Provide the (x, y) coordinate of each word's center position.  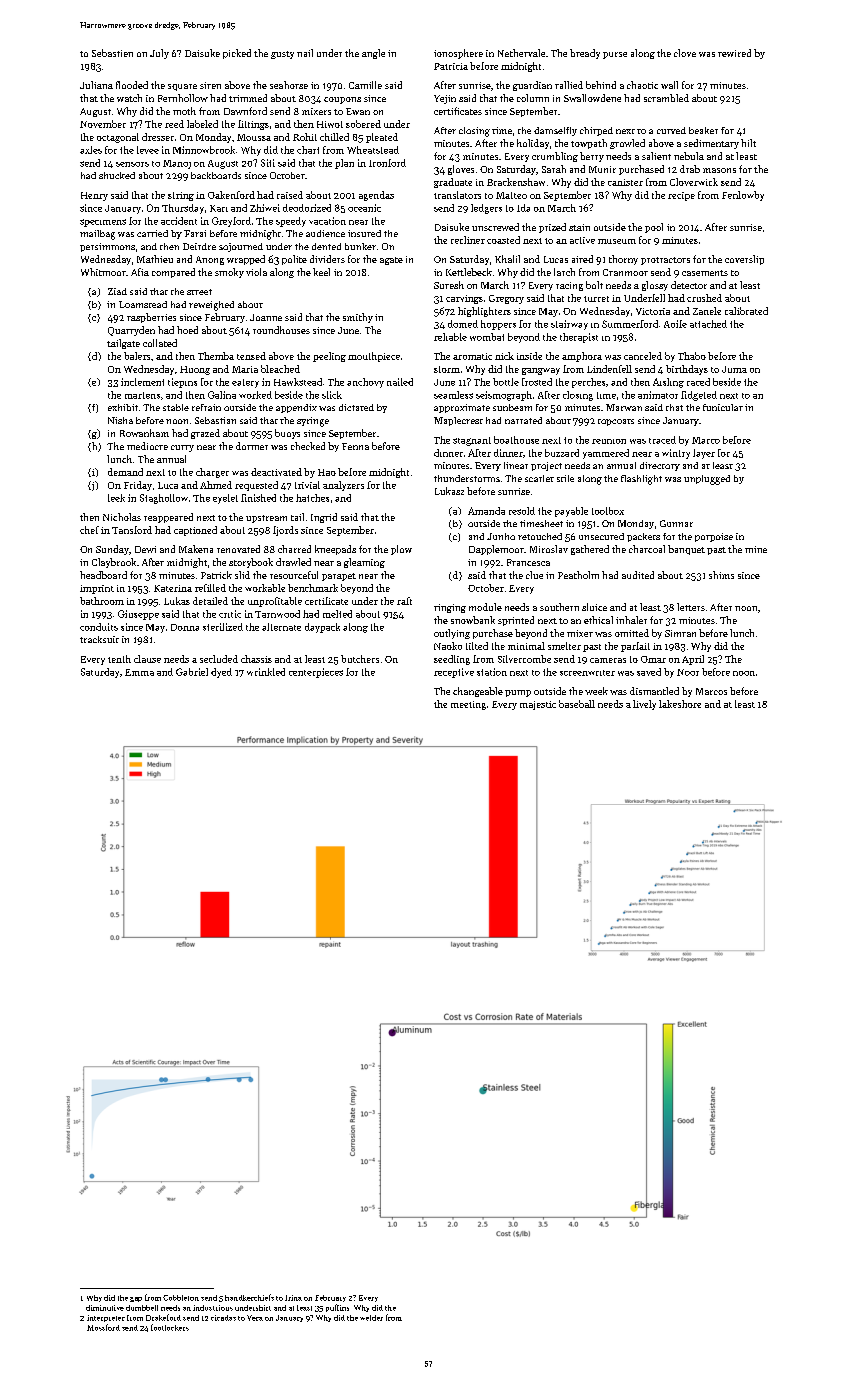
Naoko (448, 646)
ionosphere (458, 54)
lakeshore (680, 704)
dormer (252, 446)
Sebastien (112, 53)
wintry (676, 454)
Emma (139, 672)
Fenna (355, 446)
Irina (293, 1298)
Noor (688, 672)
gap (136, 1299)
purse (615, 55)
